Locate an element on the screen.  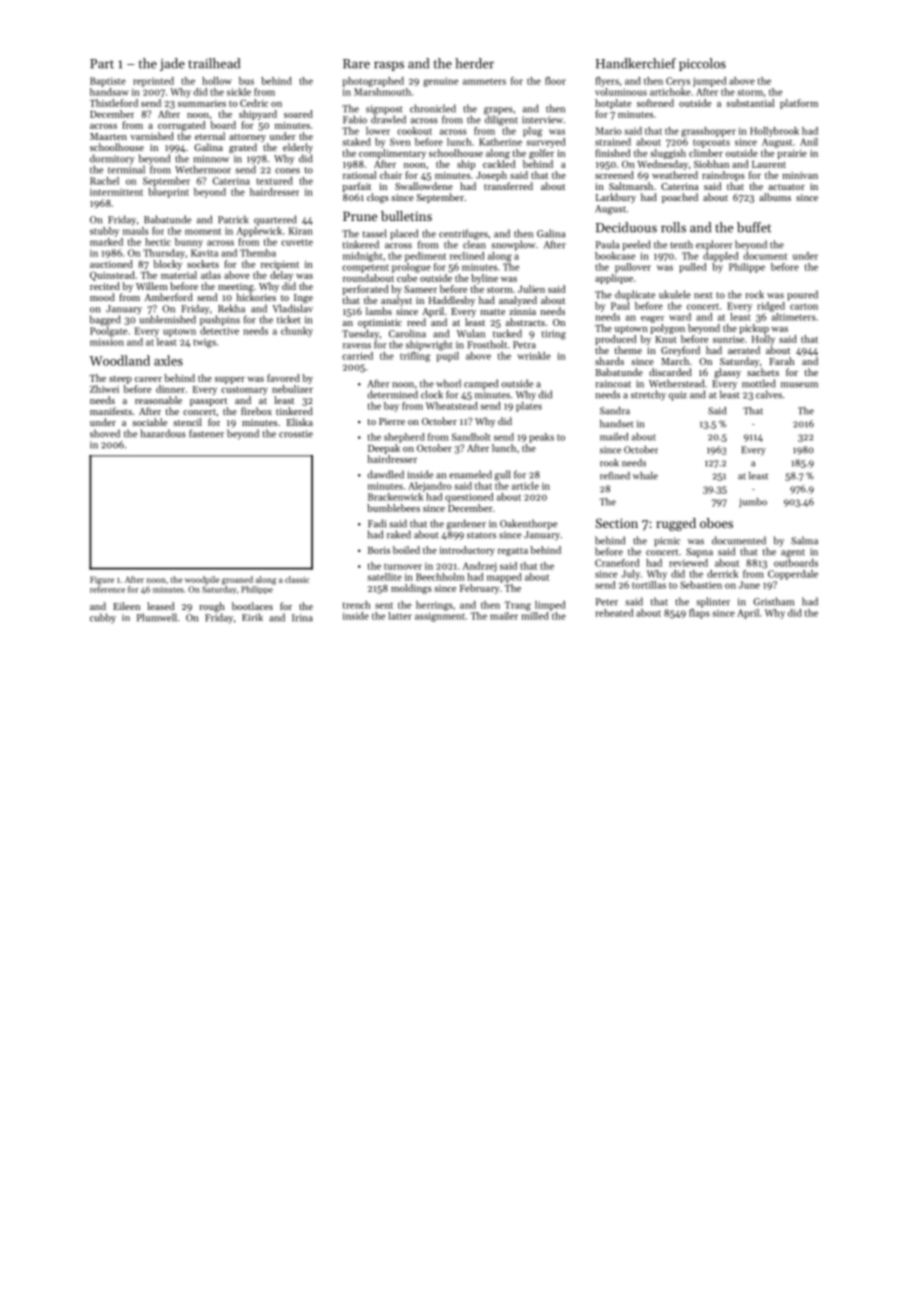
museum is located at coordinates (799, 385).
